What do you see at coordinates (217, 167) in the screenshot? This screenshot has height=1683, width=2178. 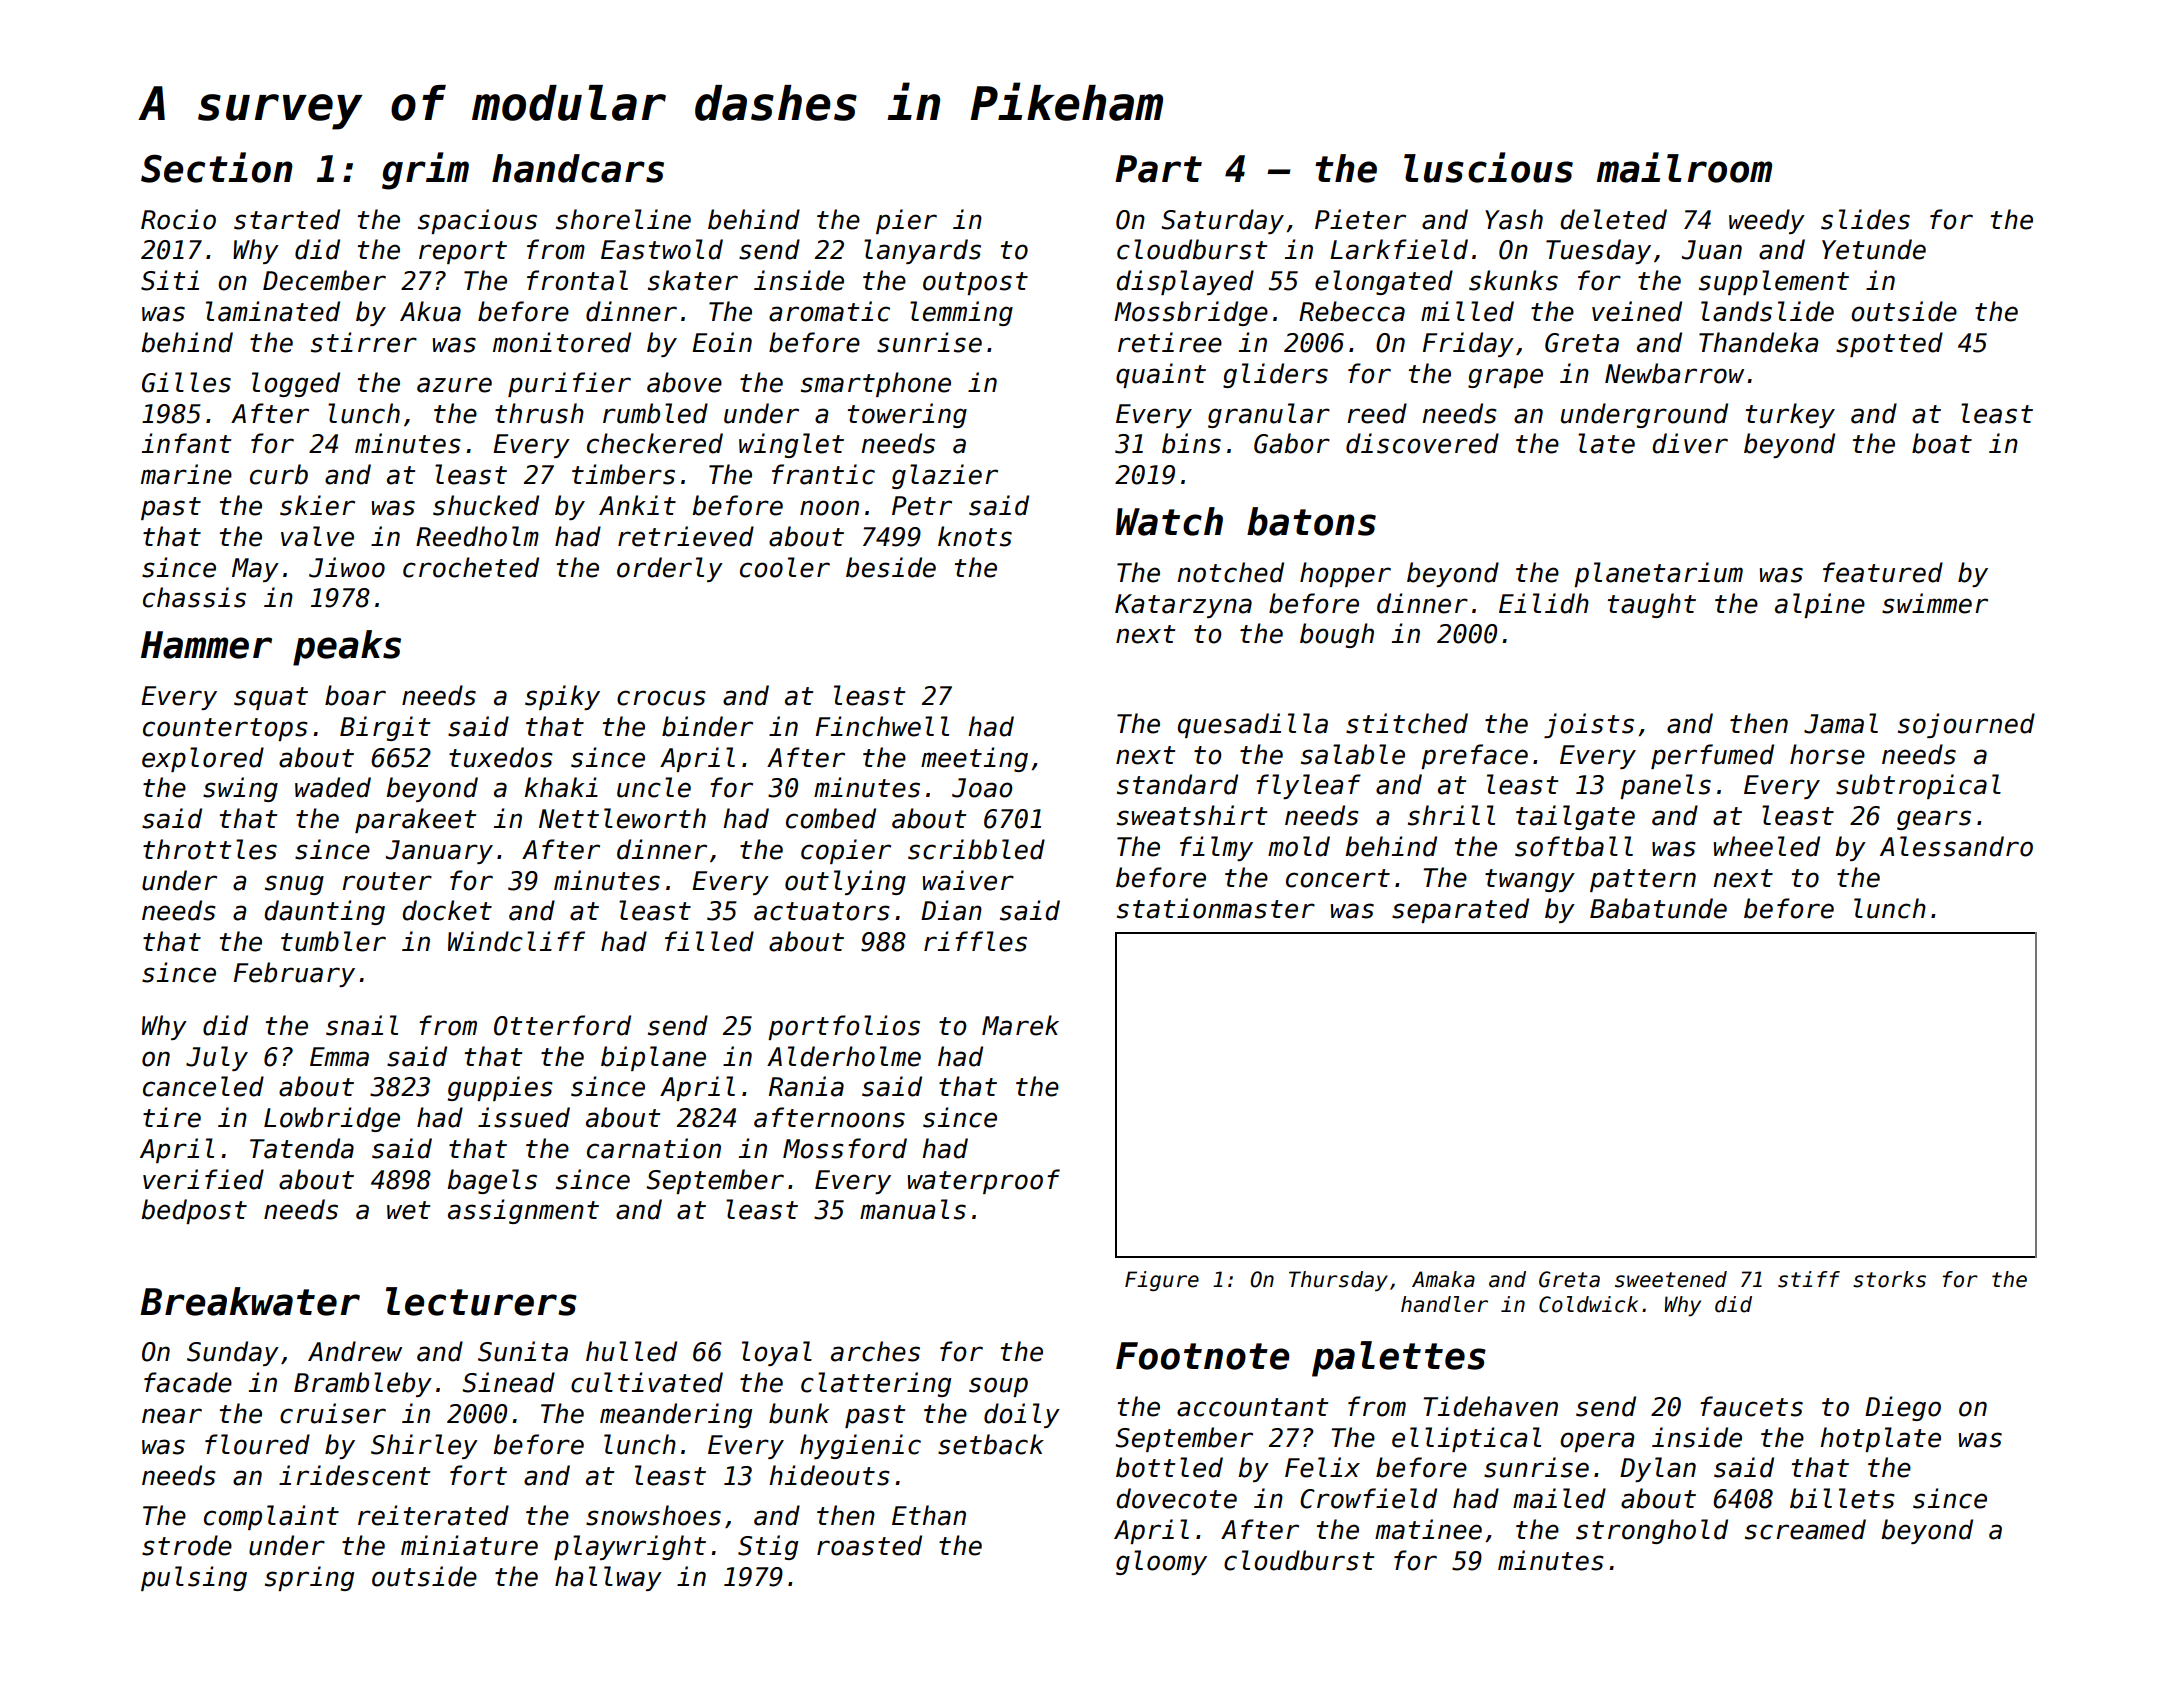 I see `Section` at bounding box center [217, 167].
